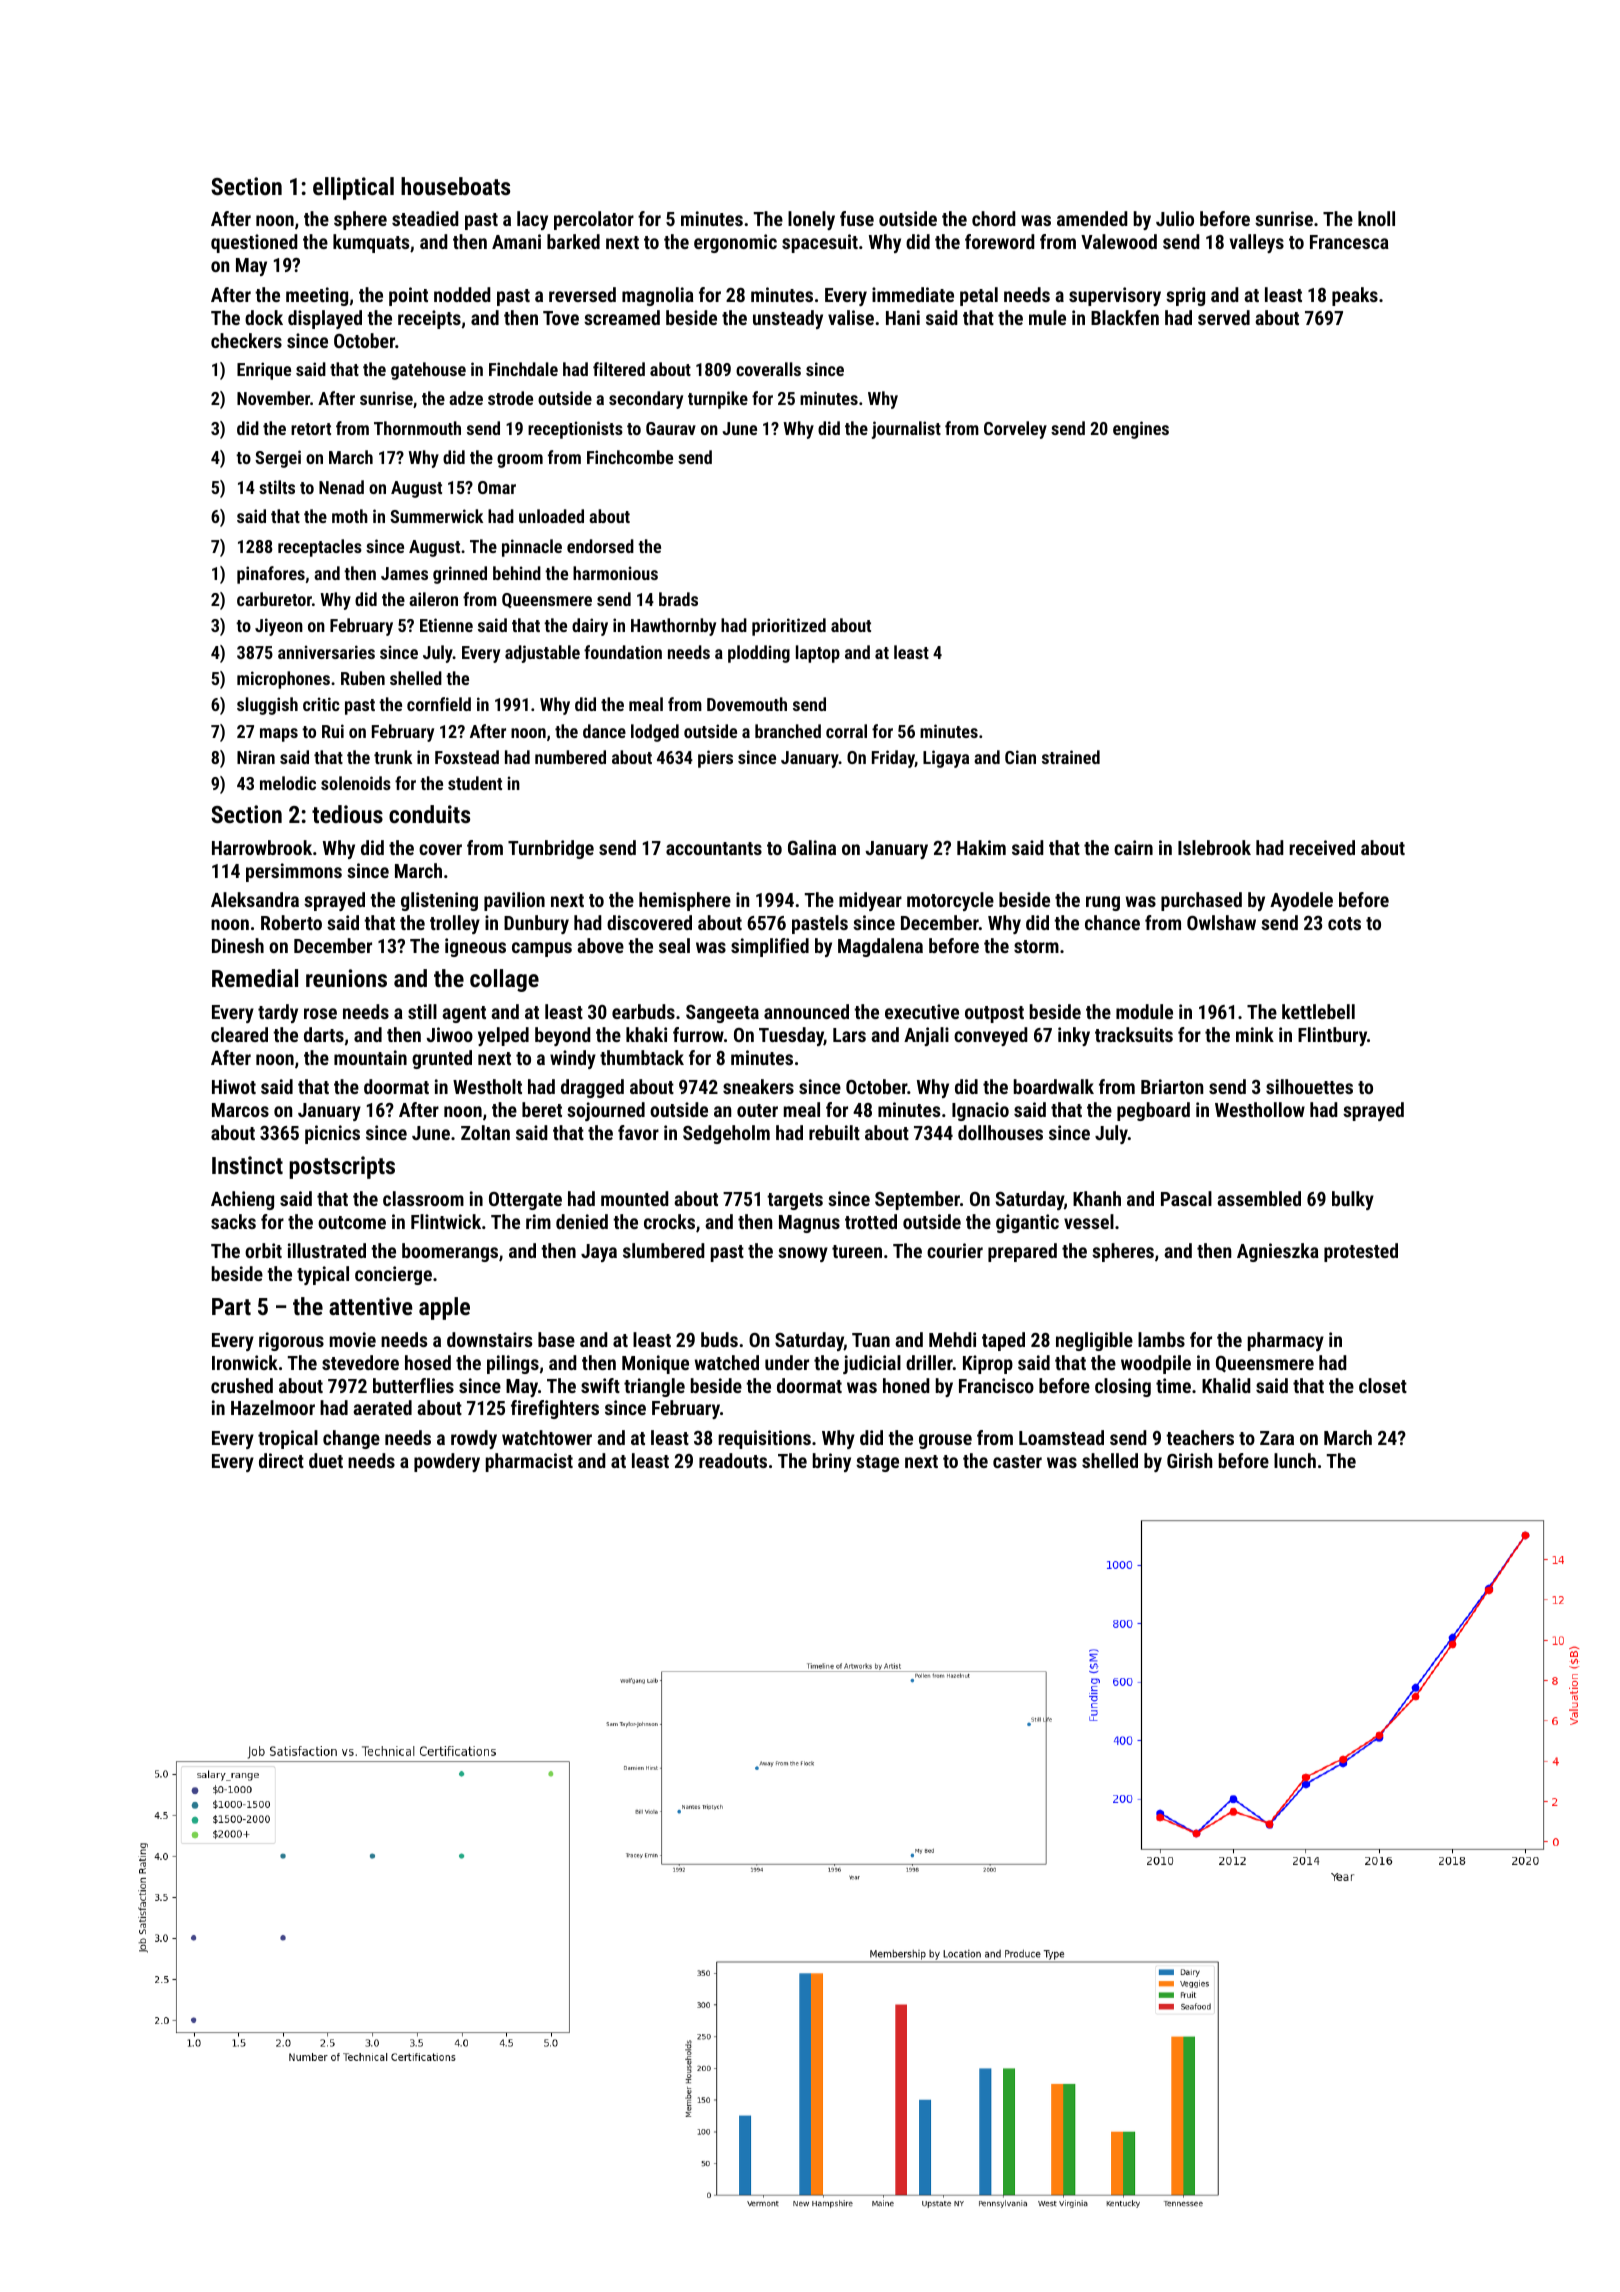  Describe the element at coordinates (1361, 1252) in the image. I see `protested` at that location.
